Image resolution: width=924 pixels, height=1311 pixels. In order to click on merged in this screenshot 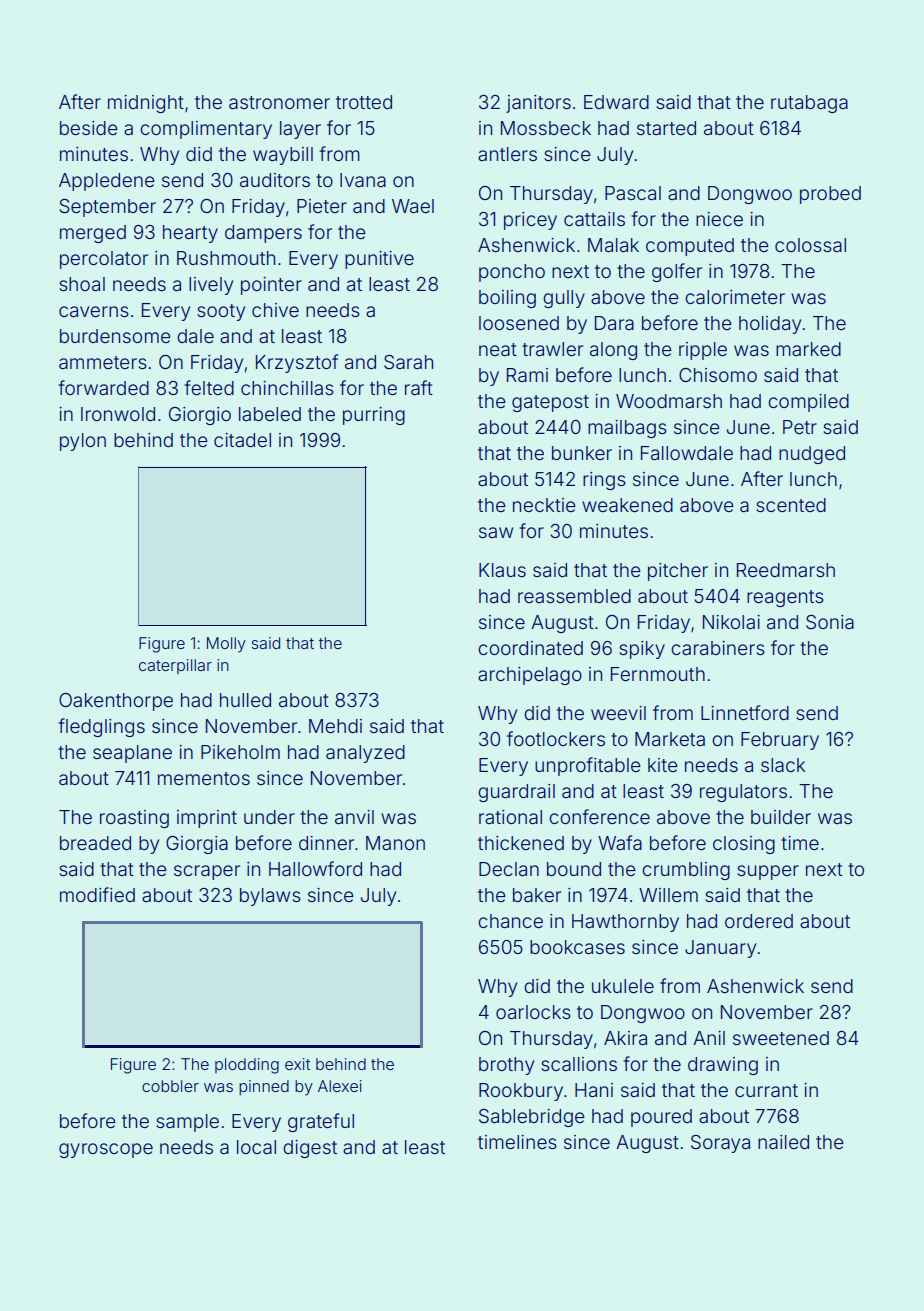, I will do `click(93, 234)`.
